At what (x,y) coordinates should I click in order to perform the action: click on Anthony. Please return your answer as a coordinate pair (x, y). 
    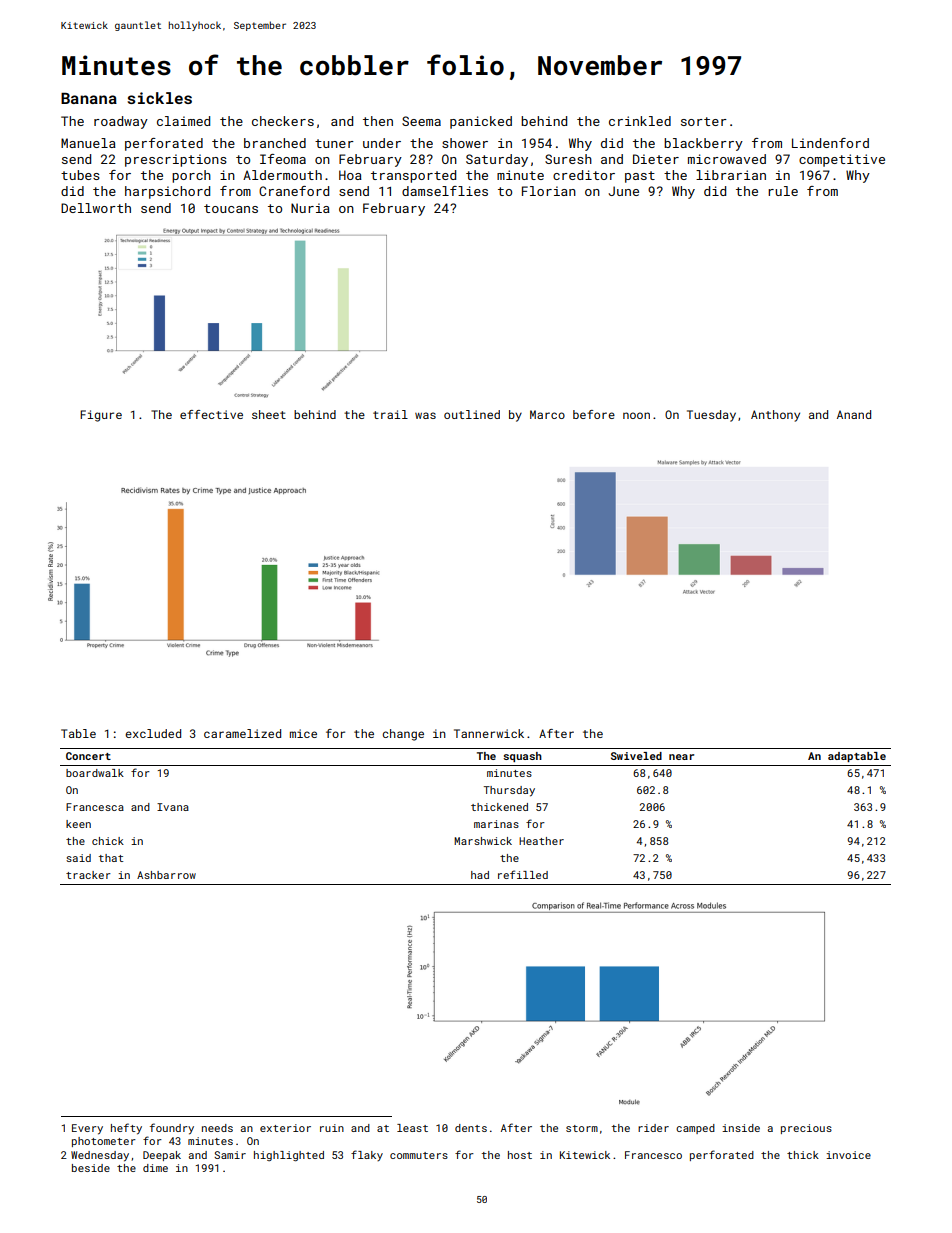
    Looking at the image, I should click on (775, 416).
